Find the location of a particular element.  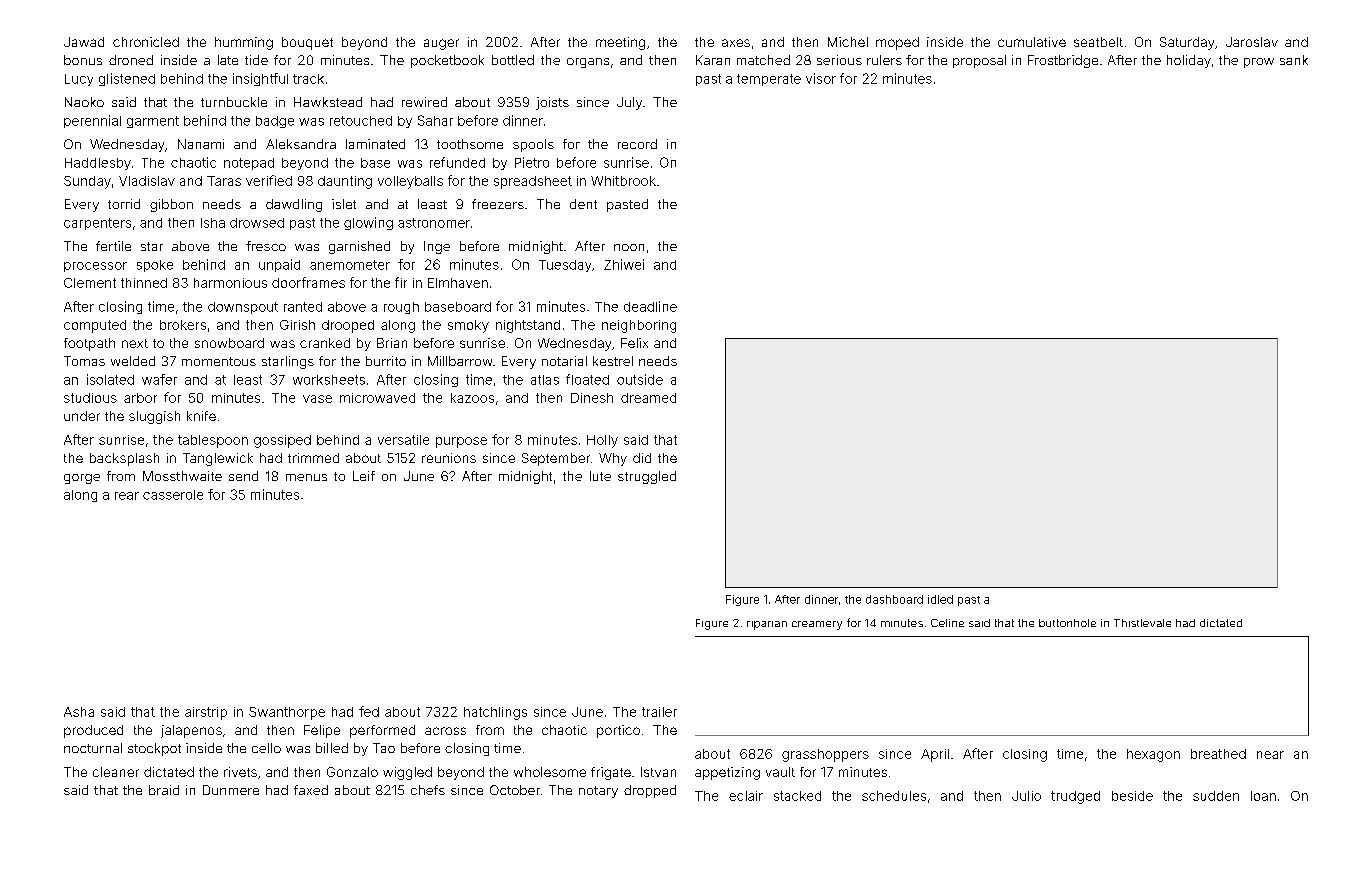

tide is located at coordinates (256, 60).
